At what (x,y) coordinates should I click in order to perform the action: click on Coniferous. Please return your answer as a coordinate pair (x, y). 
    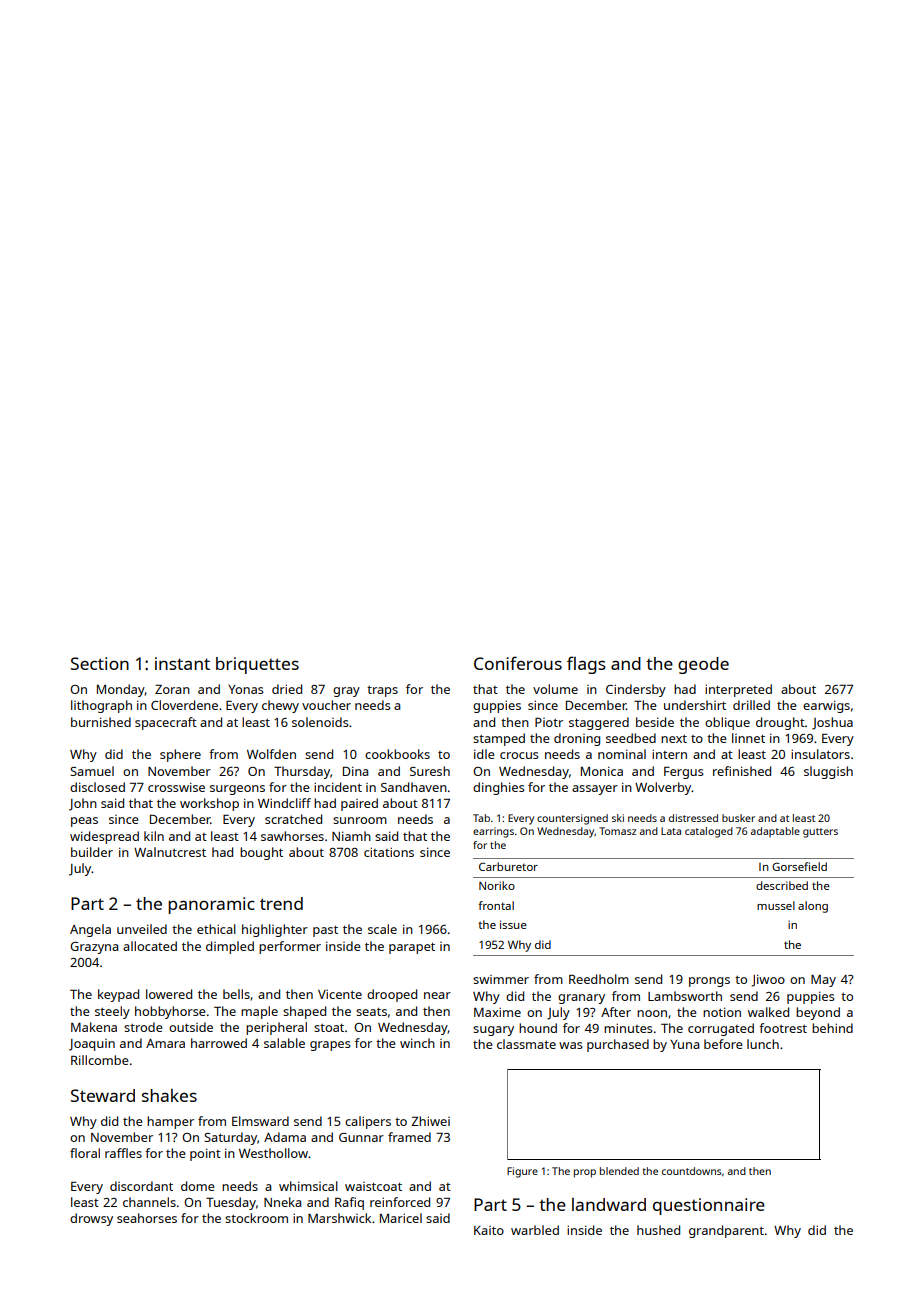
    Looking at the image, I should click on (518, 663).
